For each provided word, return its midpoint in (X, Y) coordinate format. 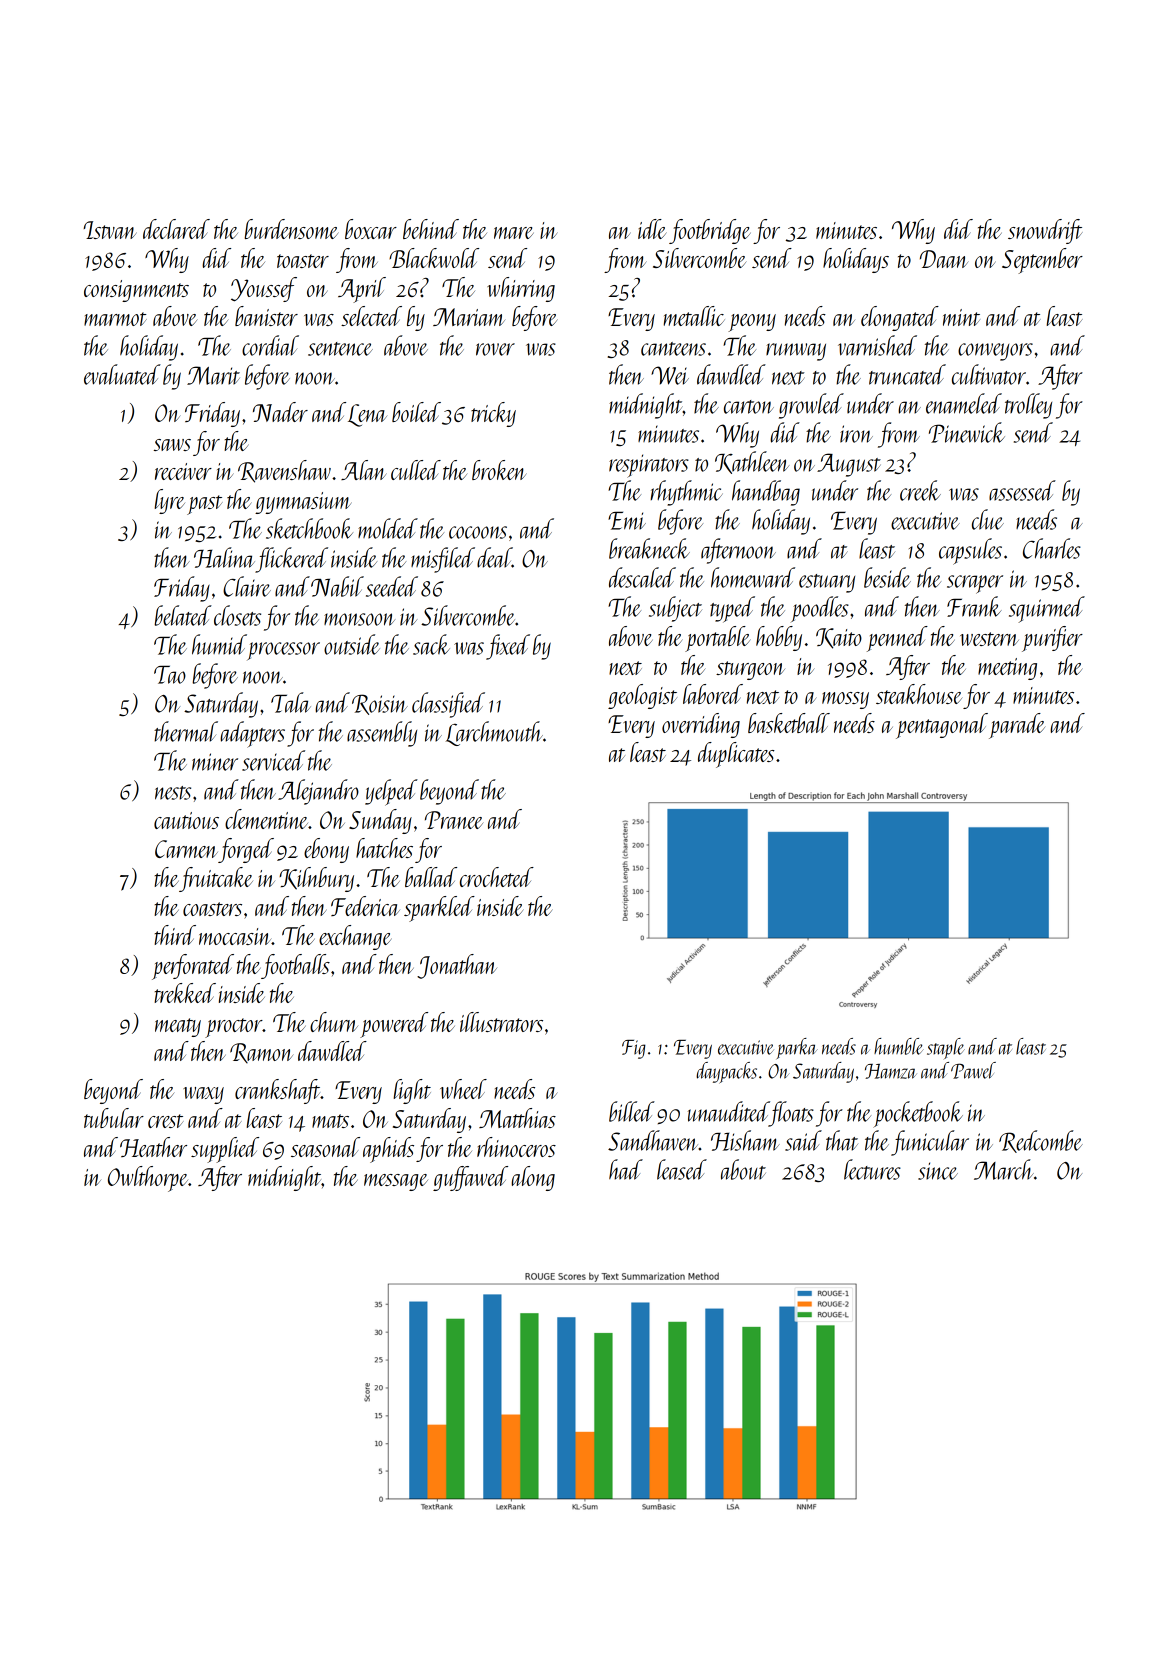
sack (431, 644)
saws (172, 445)
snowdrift (1045, 231)
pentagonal (942, 726)
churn (334, 1022)
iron (856, 434)
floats (791, 1114)
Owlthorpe (148, 1179)
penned (897, 639)
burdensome (292, 229)
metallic (694, 316)
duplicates (736, 755)
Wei (670, 375)
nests (173, 793)
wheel (463, 1089)
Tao (170, 674)
